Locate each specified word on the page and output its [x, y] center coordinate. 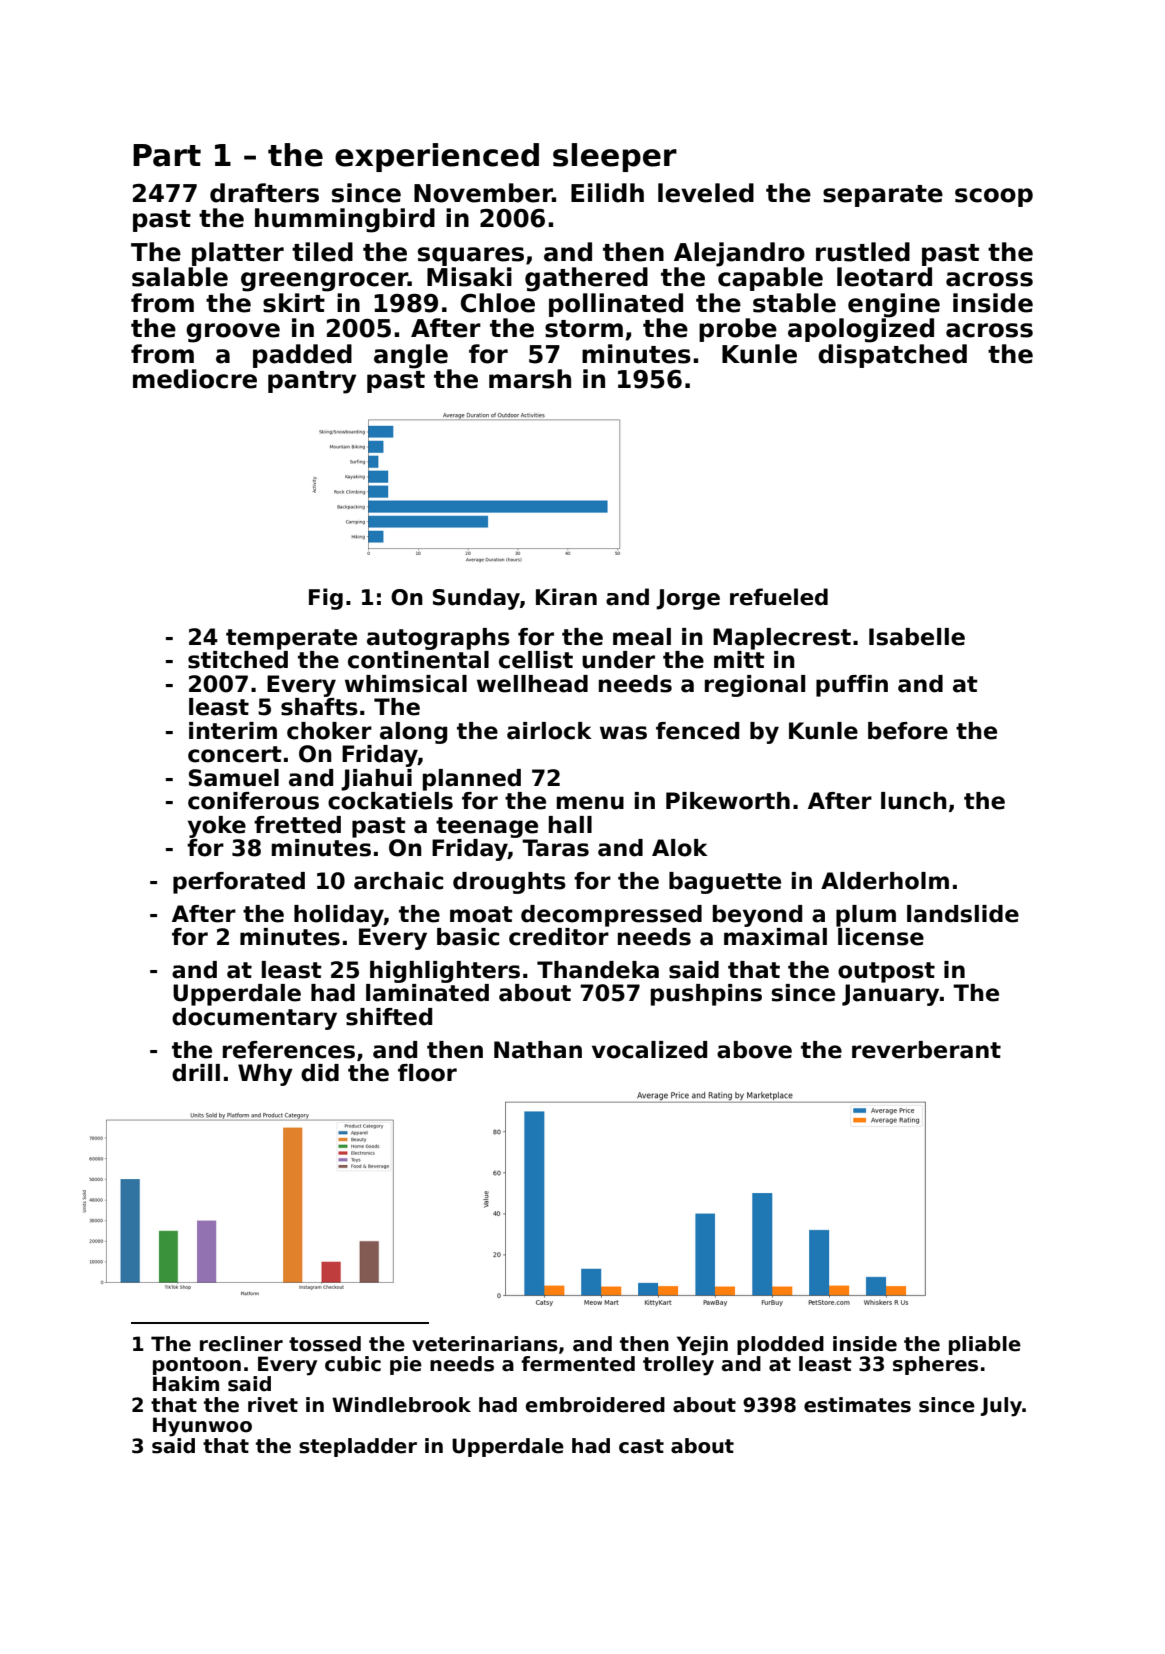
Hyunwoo [202, 1427]
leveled [706, 193]
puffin [852, 686]
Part [167, 155]
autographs [438, 639]
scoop [994, 197]
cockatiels [390, 801]
